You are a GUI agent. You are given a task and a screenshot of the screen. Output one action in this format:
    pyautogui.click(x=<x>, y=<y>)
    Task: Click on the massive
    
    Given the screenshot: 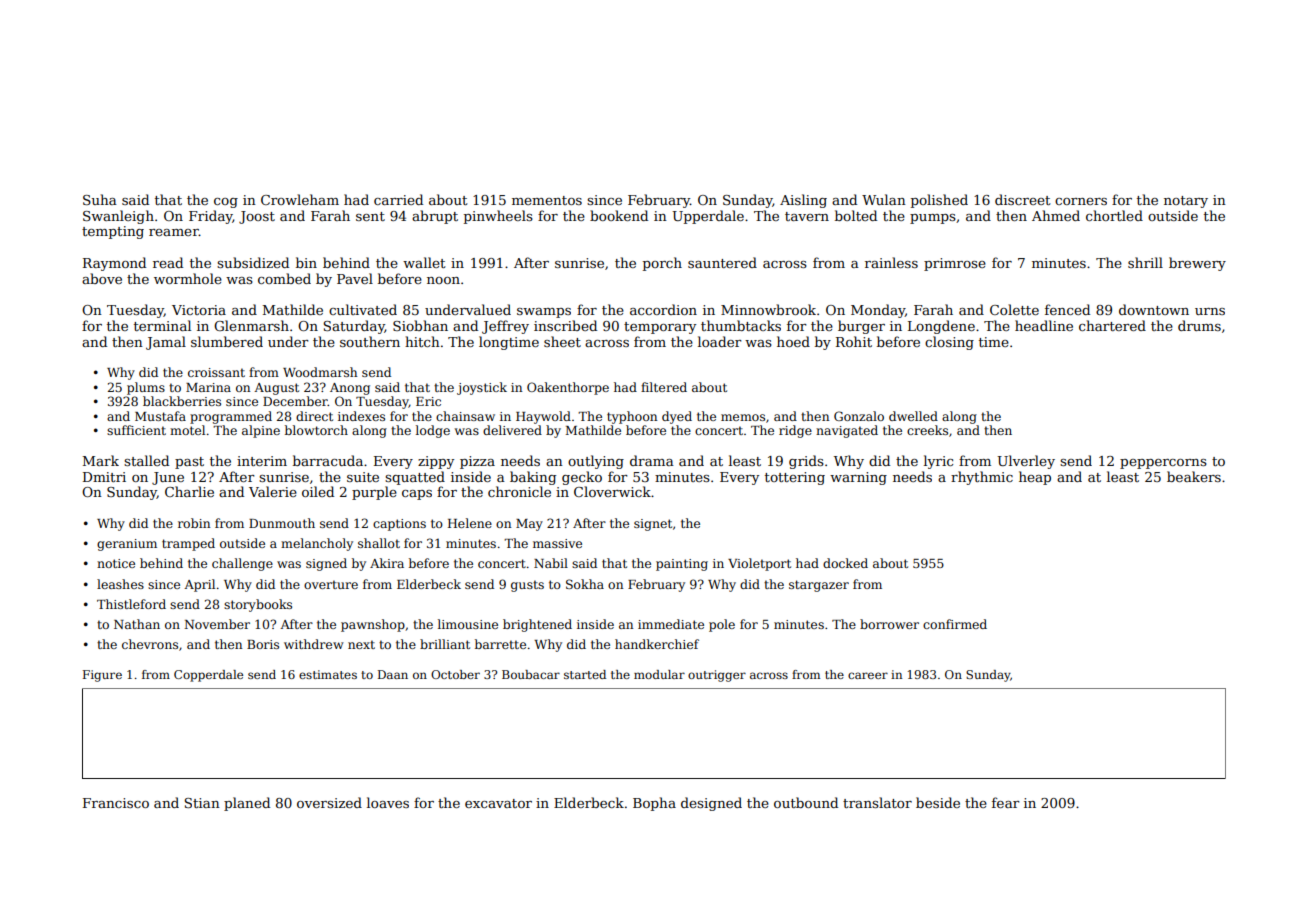 What is the action you would take?
    pyautogui.click(x=557, y=543)
